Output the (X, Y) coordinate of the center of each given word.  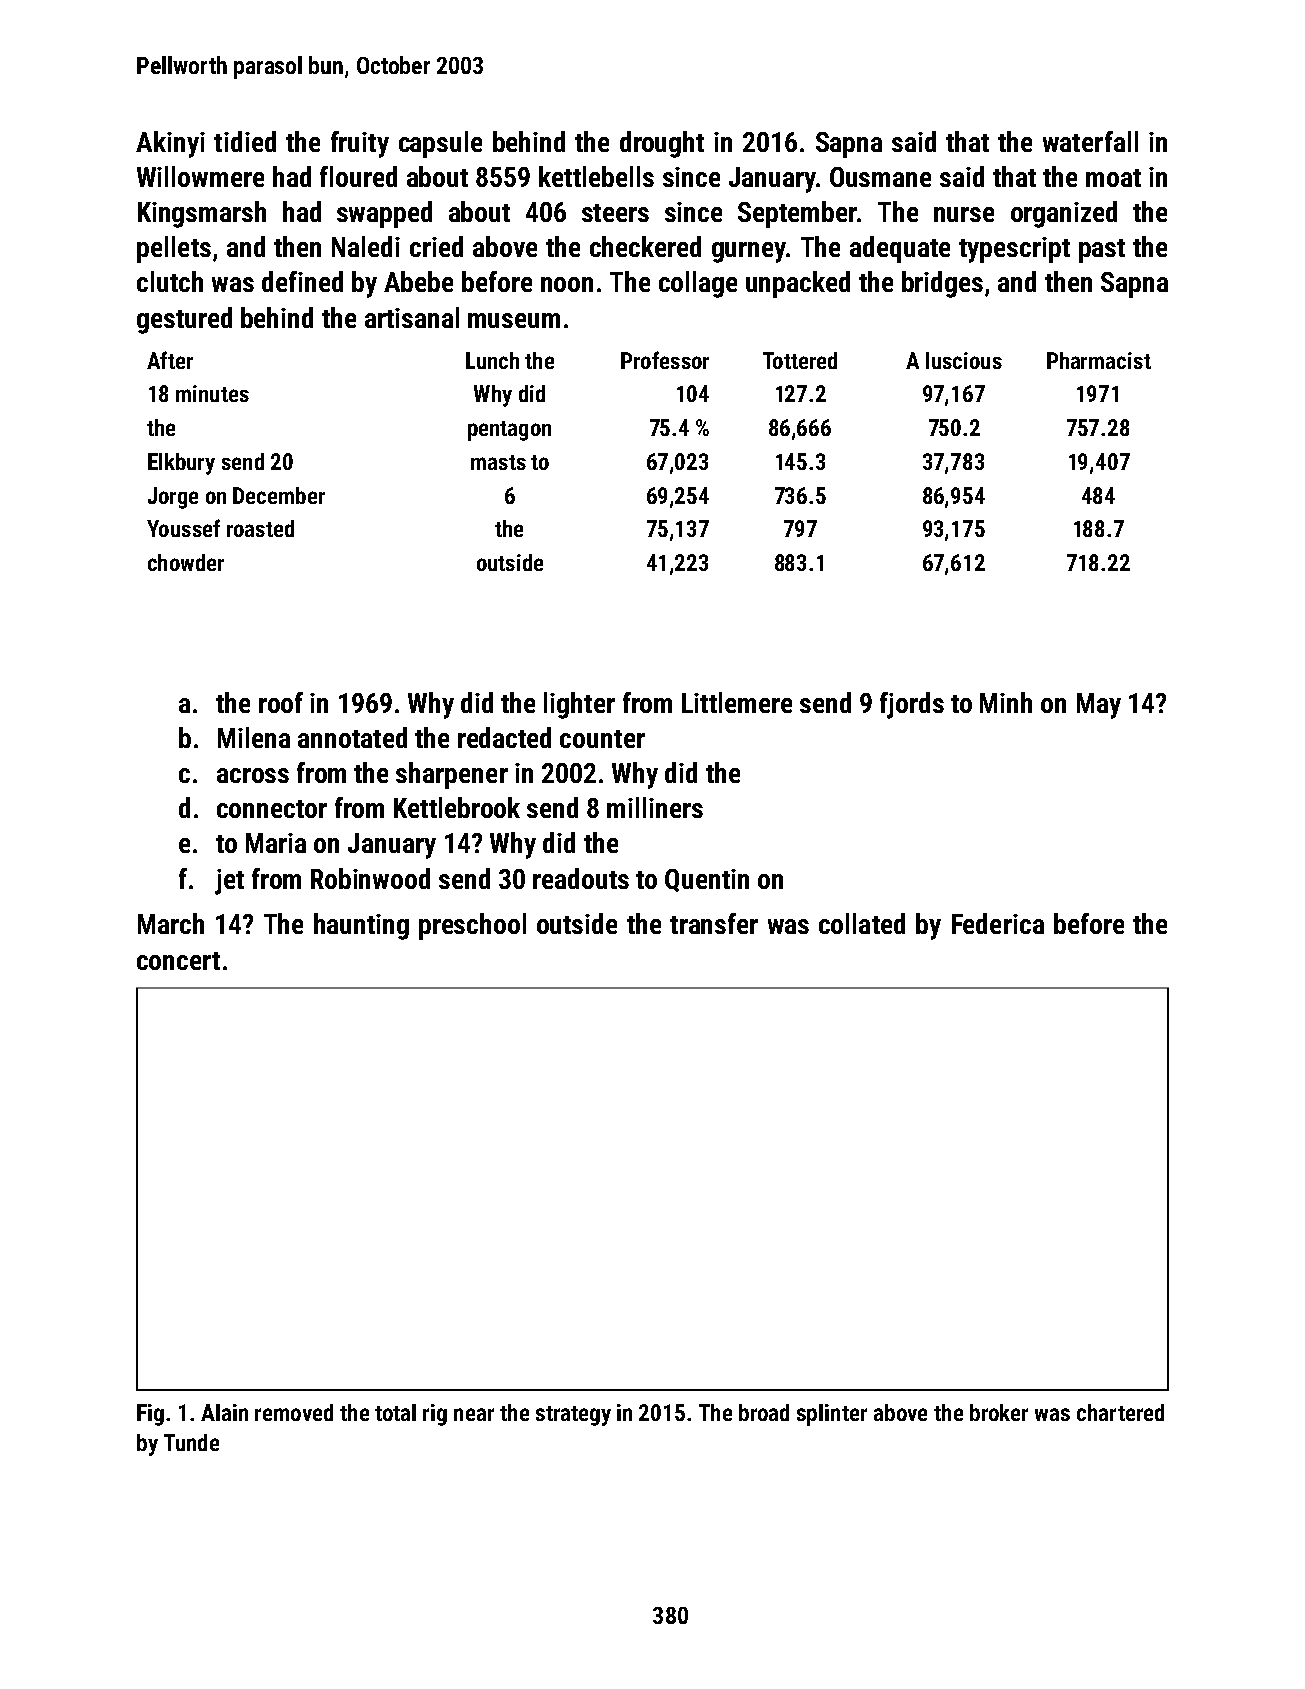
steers (615, 213)
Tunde (191, 1442)
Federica (998, 923)
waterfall (1090, 141)
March (171, 923)
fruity (360, 144)
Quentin (707, 880)
